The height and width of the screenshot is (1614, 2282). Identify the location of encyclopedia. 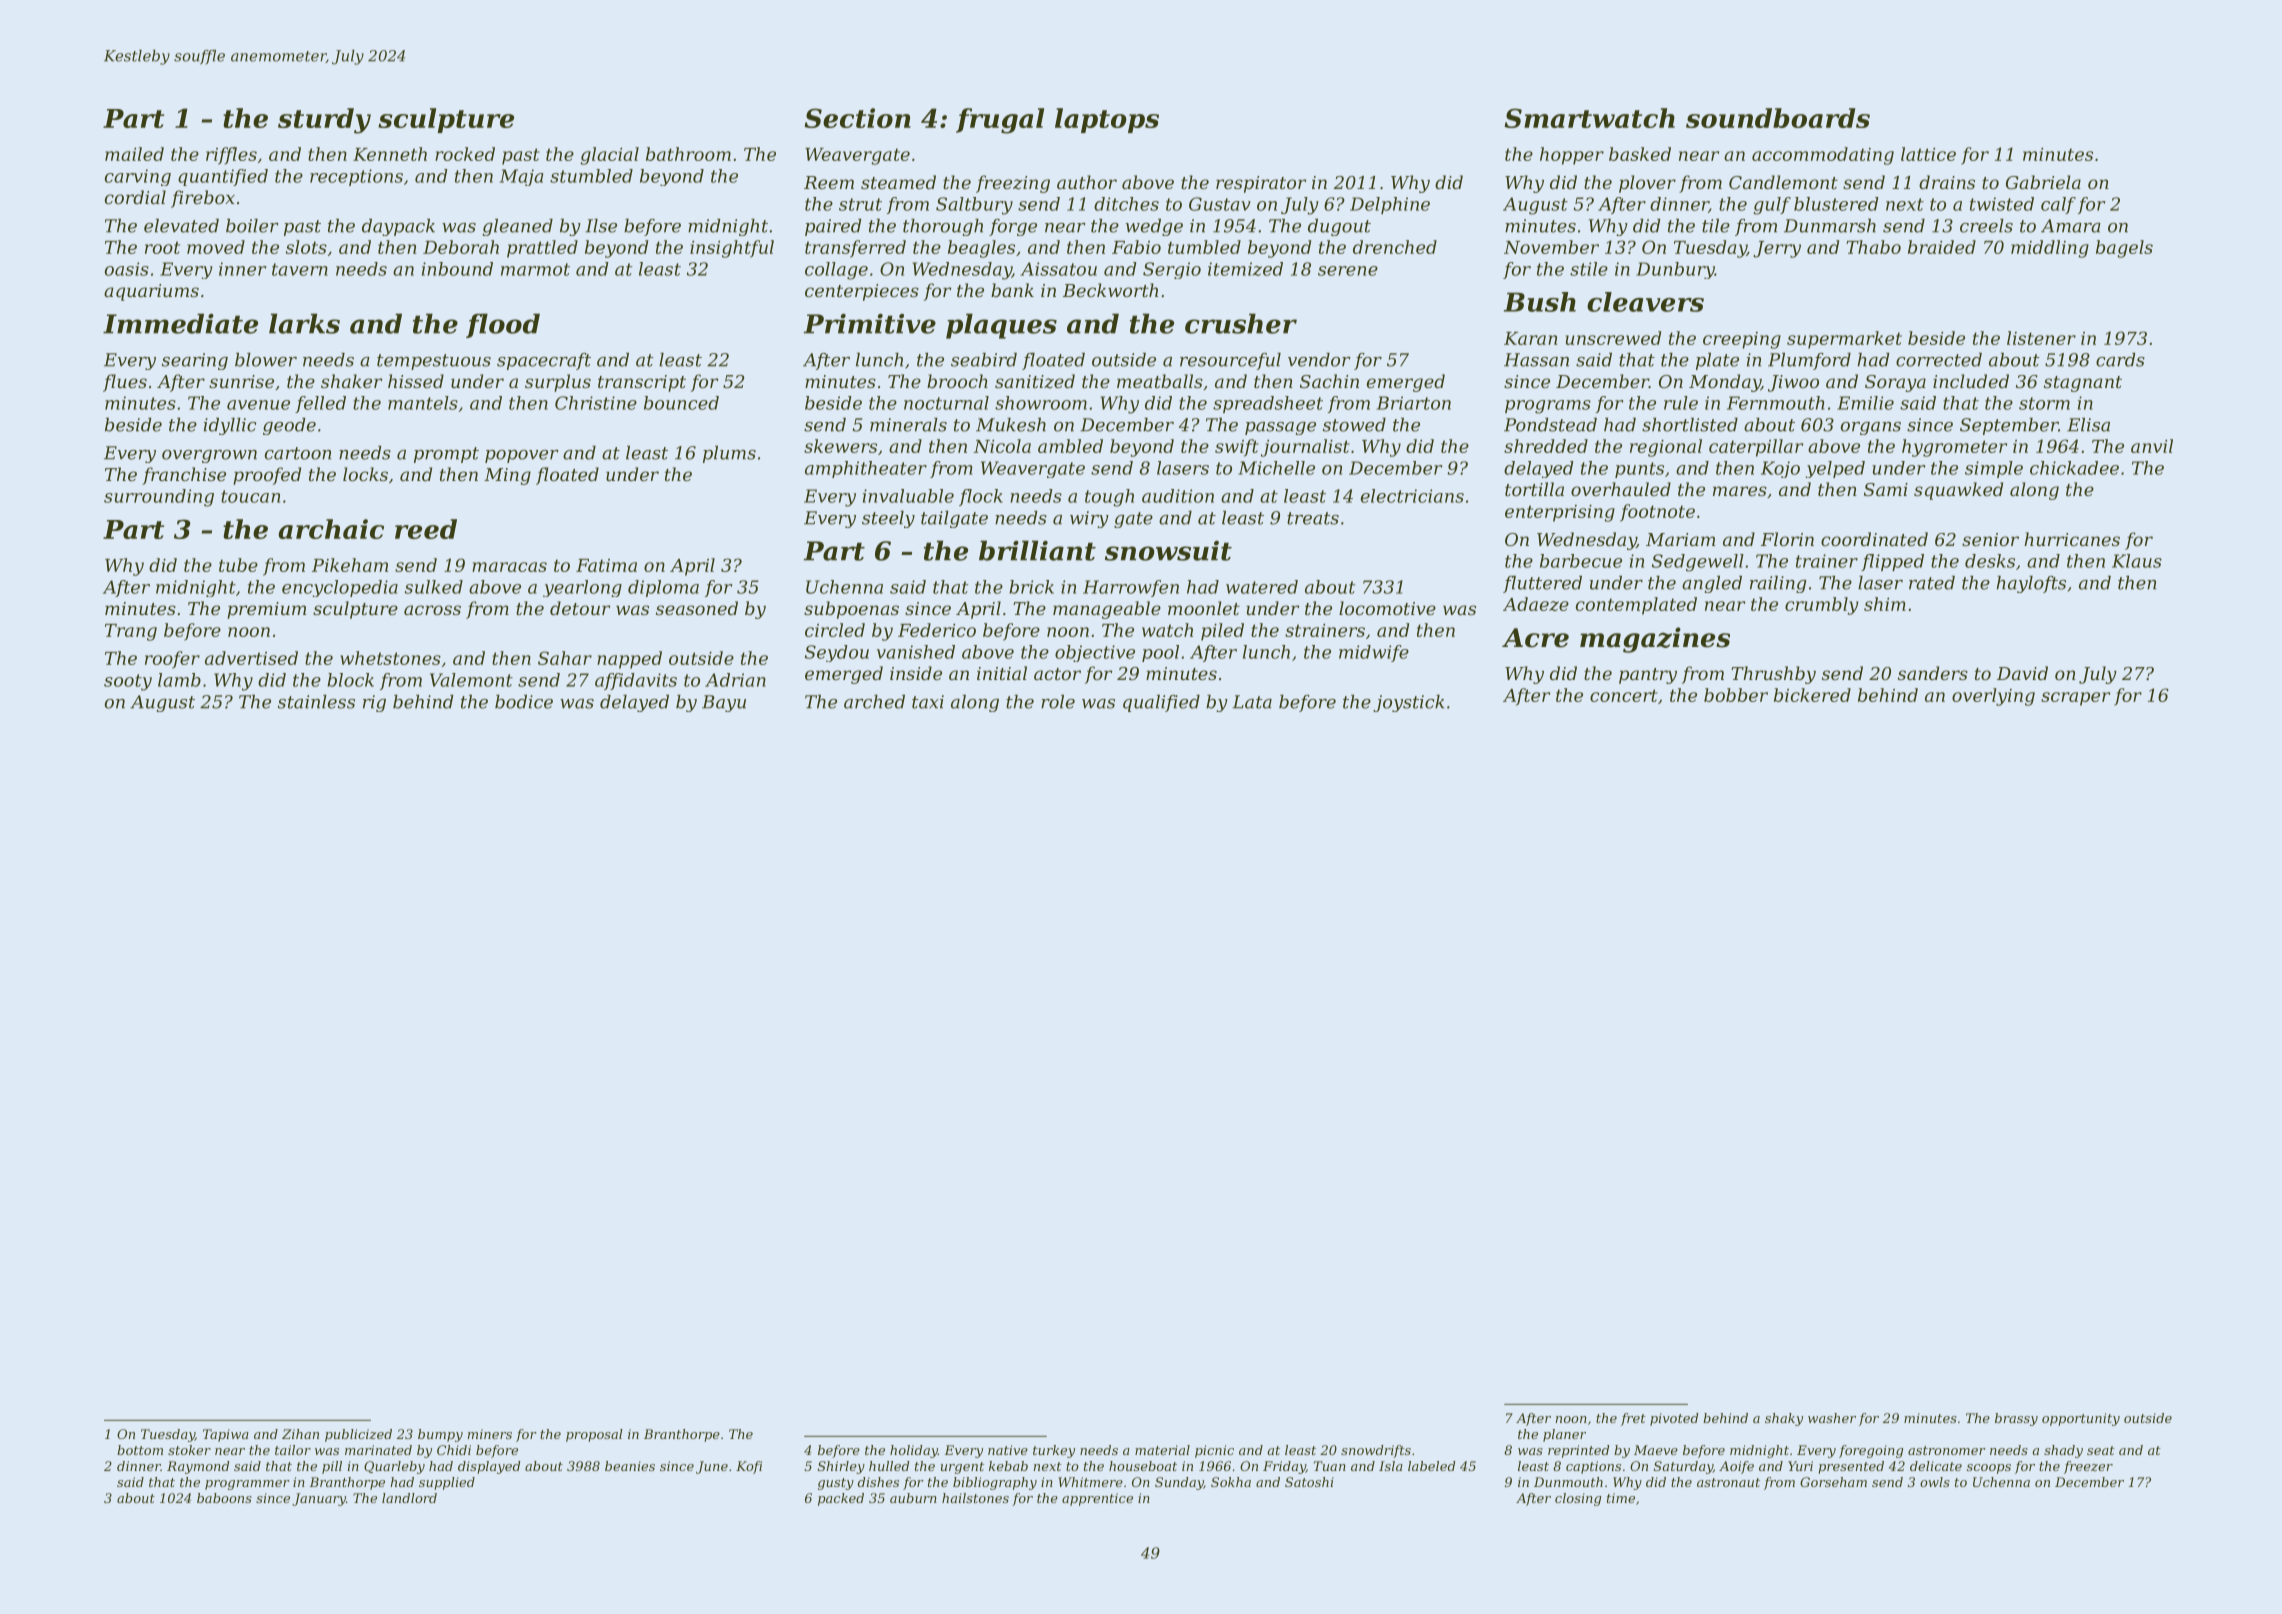
(340, 588).
